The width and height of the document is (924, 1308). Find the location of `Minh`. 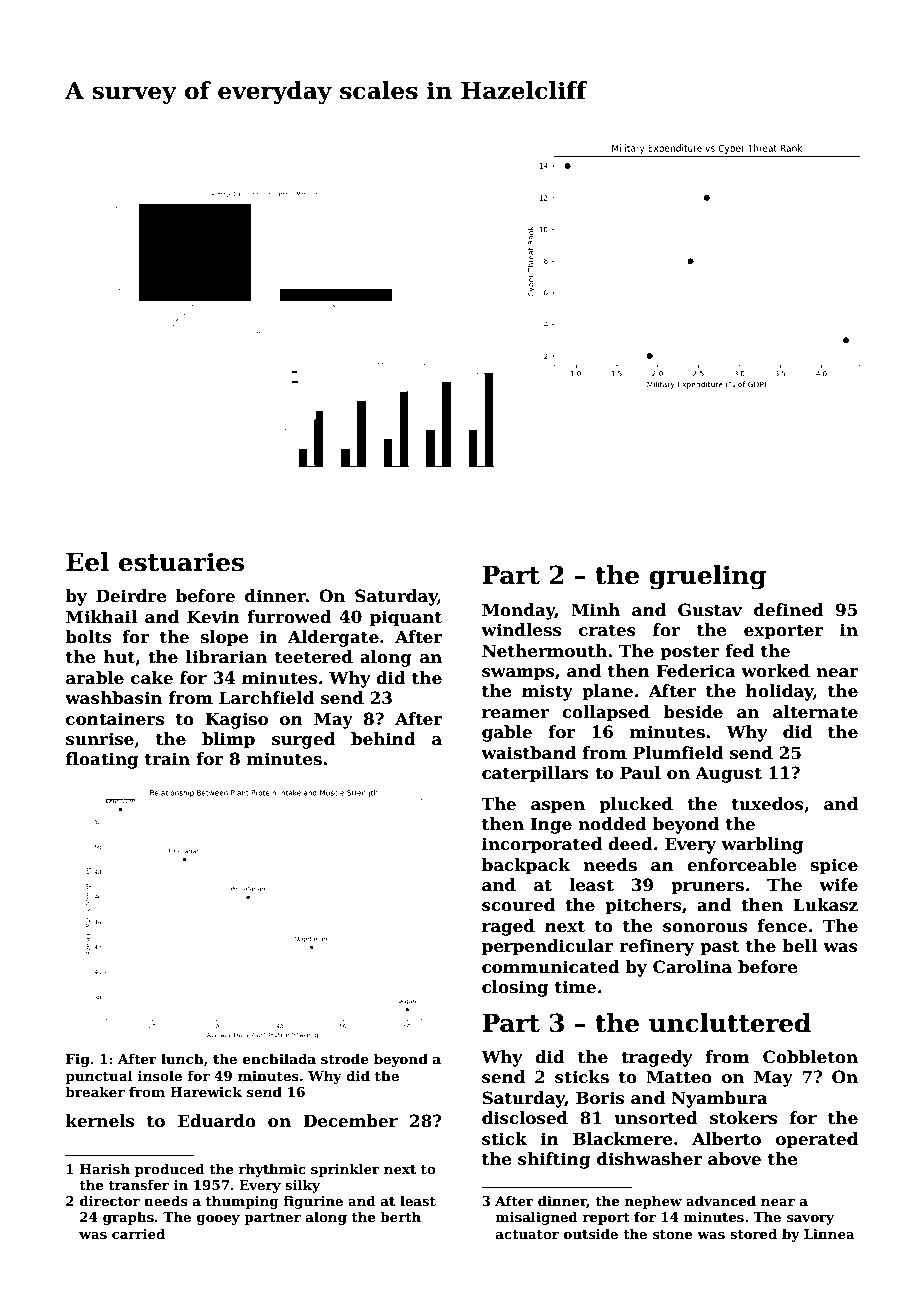

Minh is located at coordinates (595, 609).
